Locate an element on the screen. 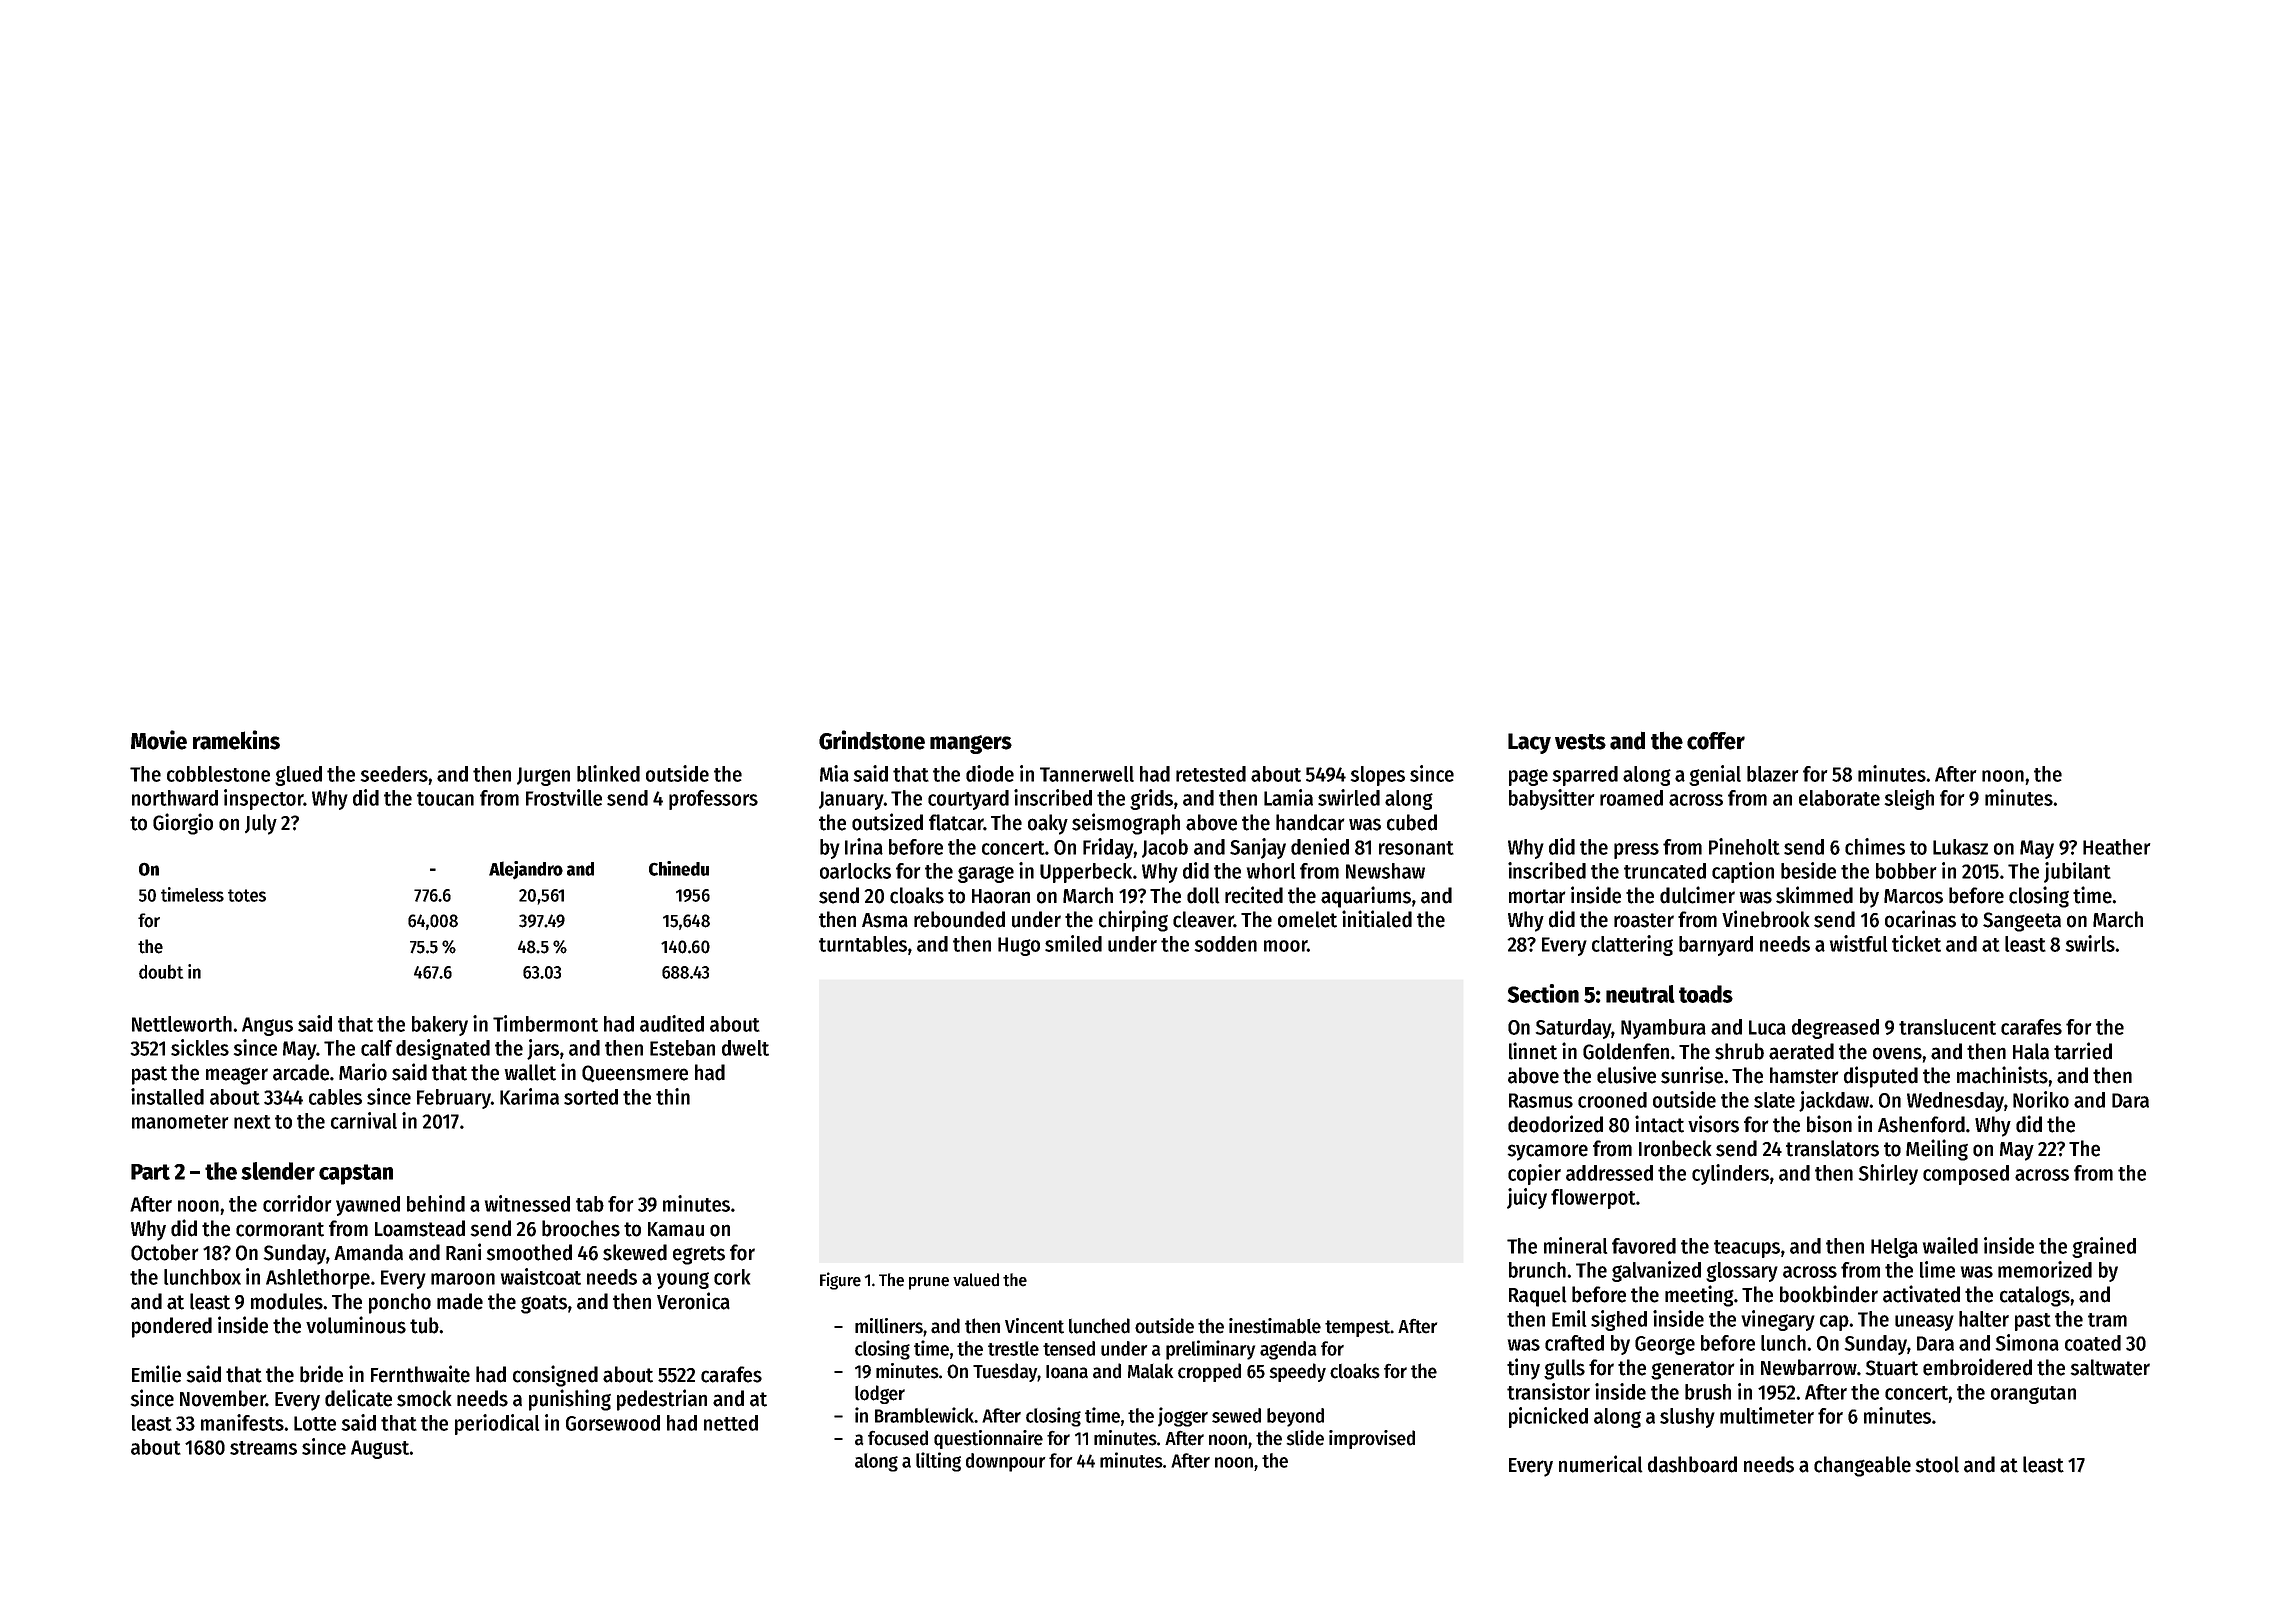 The width and height of the screenshot is (2282, 1614). dashboard is located at coordinates (1692, 1464).
